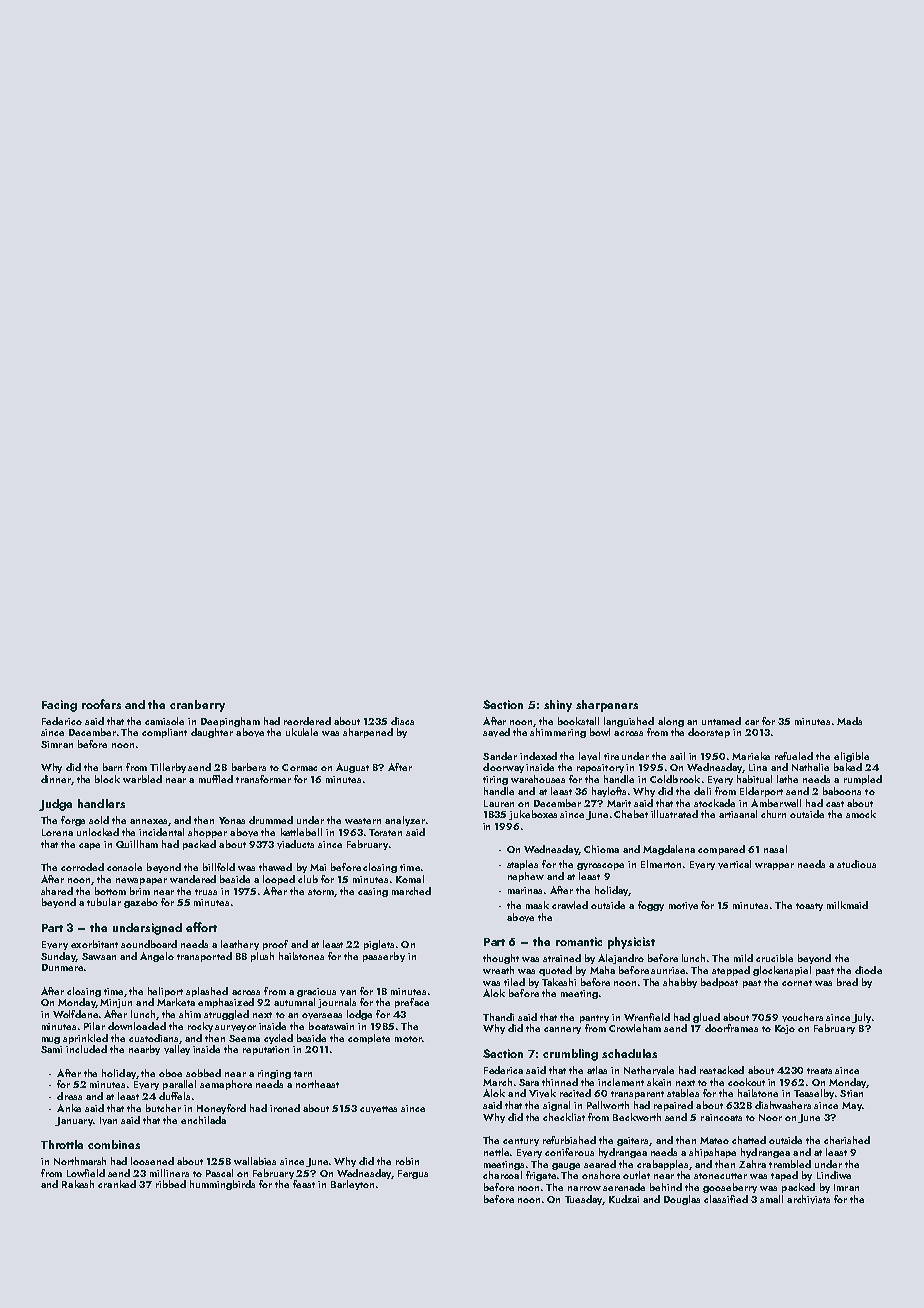  Describe the element at coordinates (275, 945) in the page. I see `proof` at that location.
